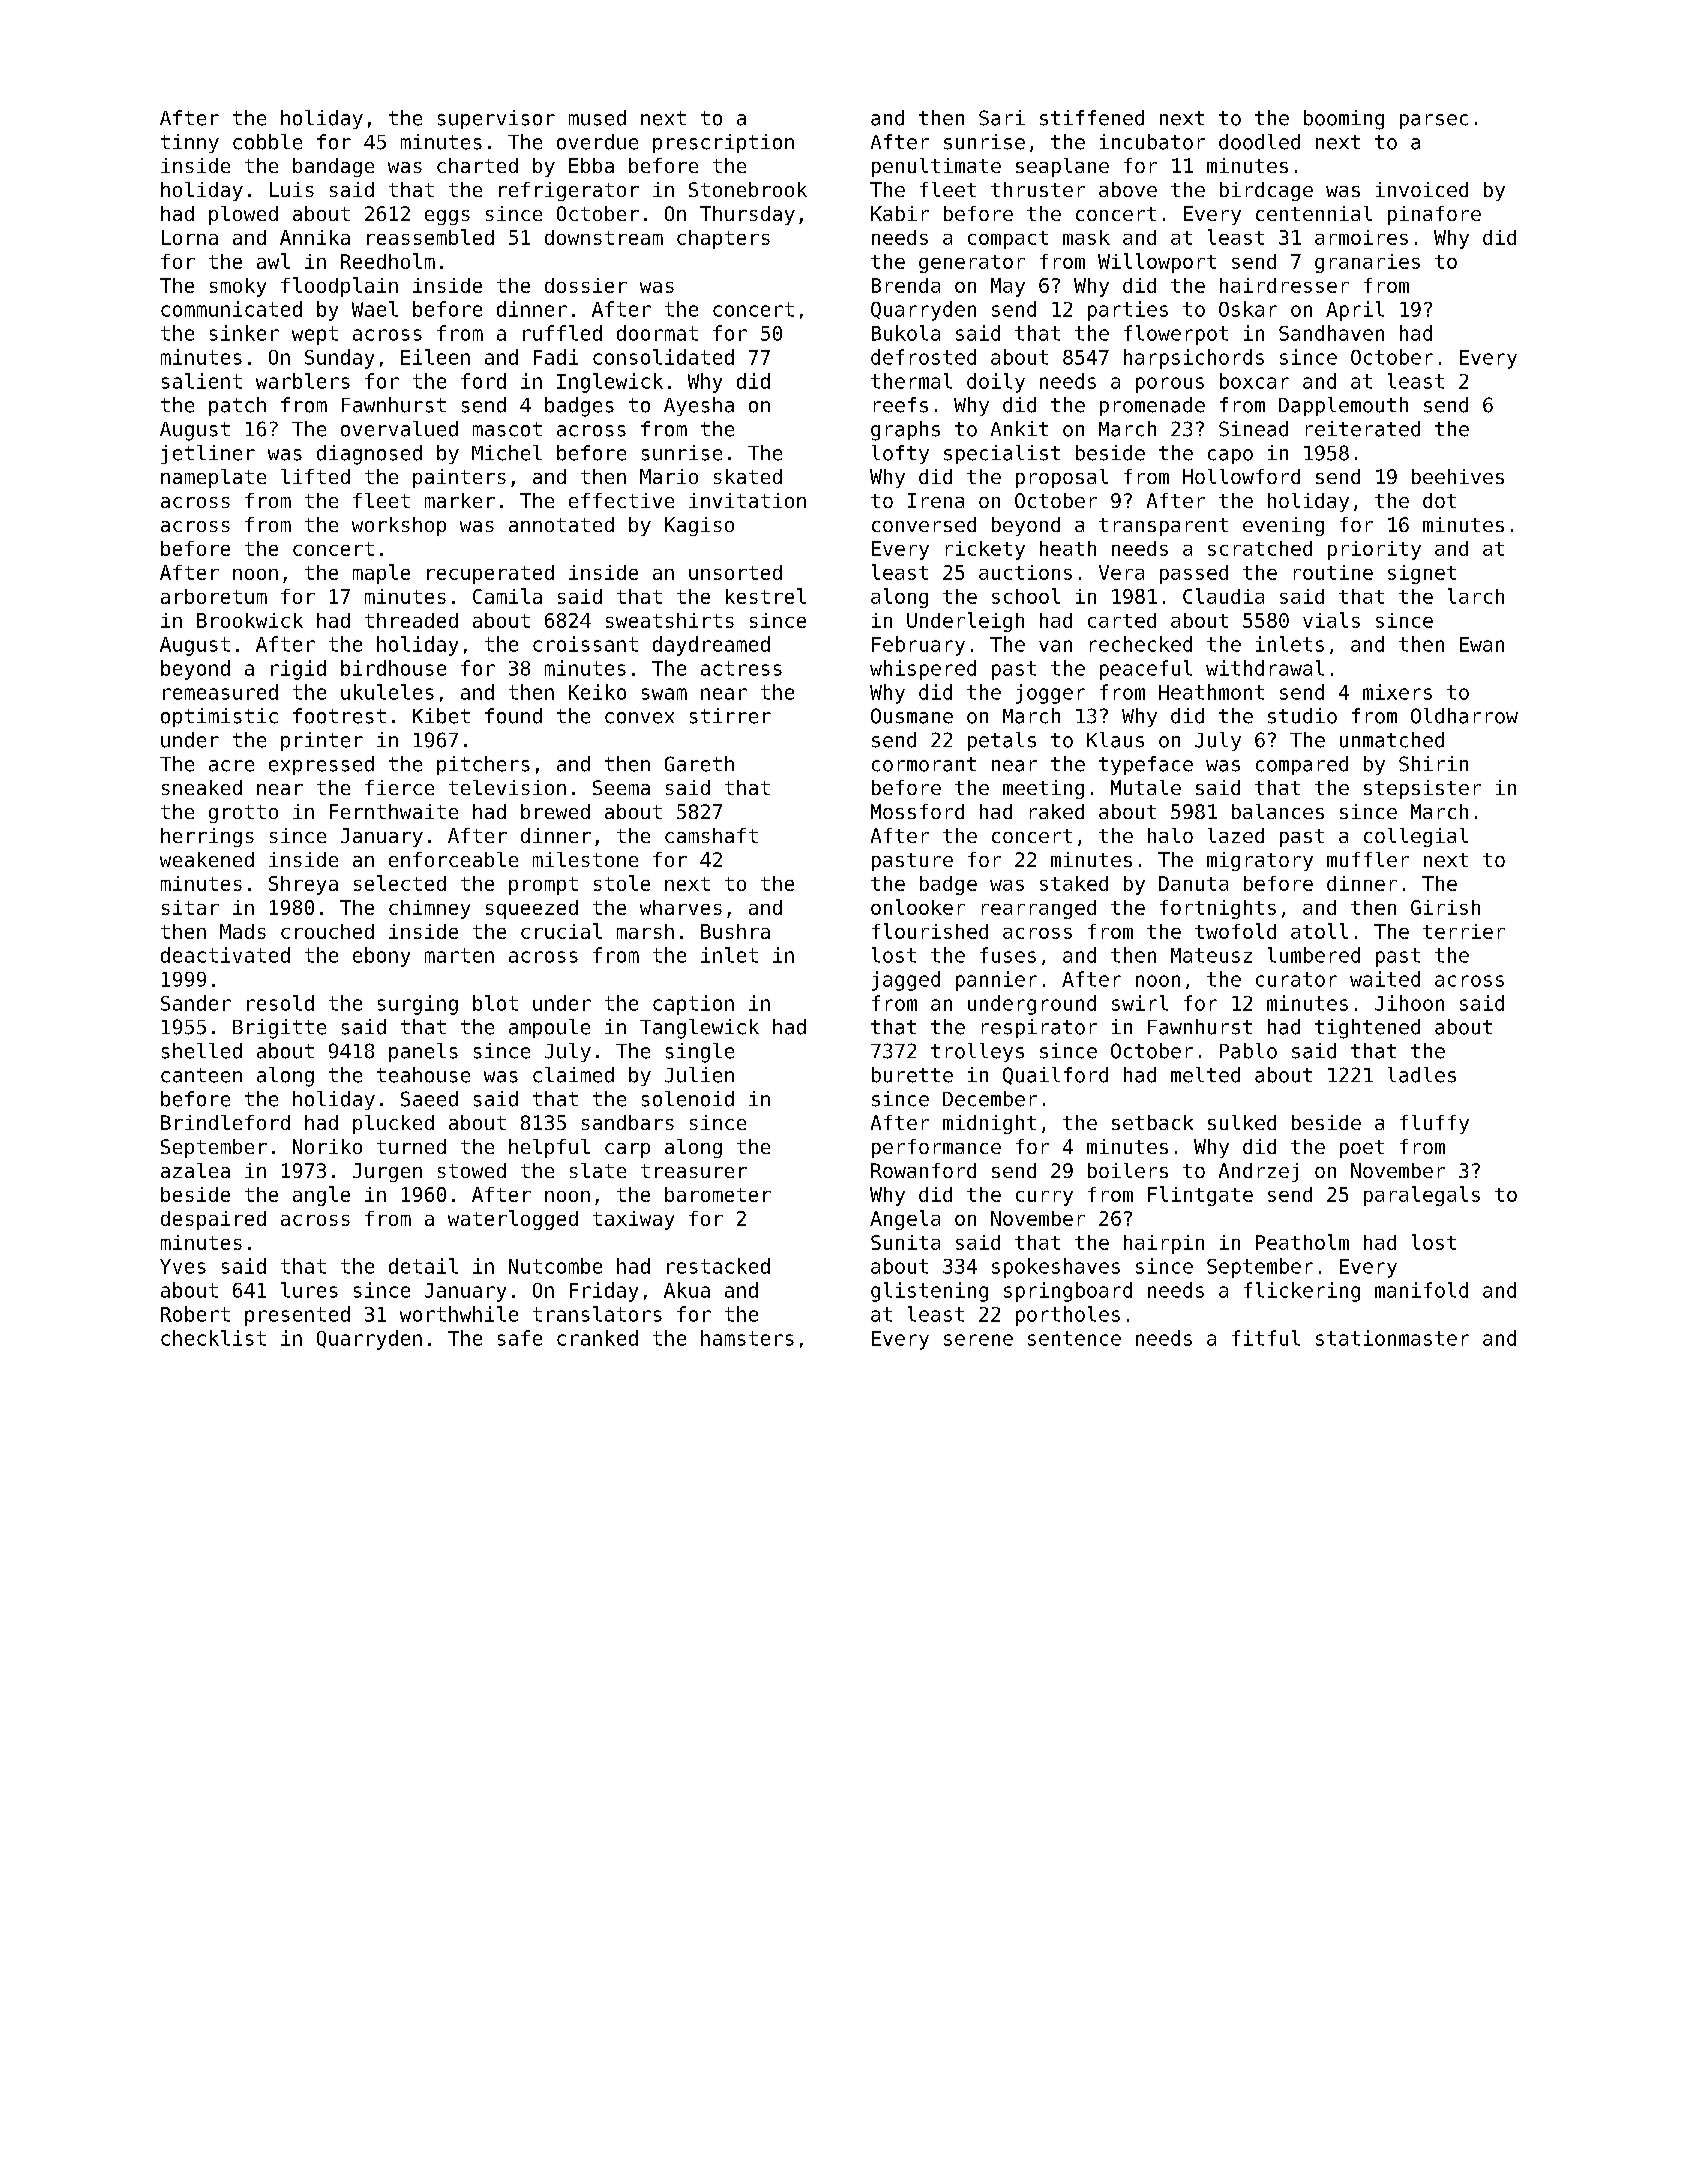 The width and height of the page is (1683, 2178). I want to click on collegial, so click(1416, 837).
